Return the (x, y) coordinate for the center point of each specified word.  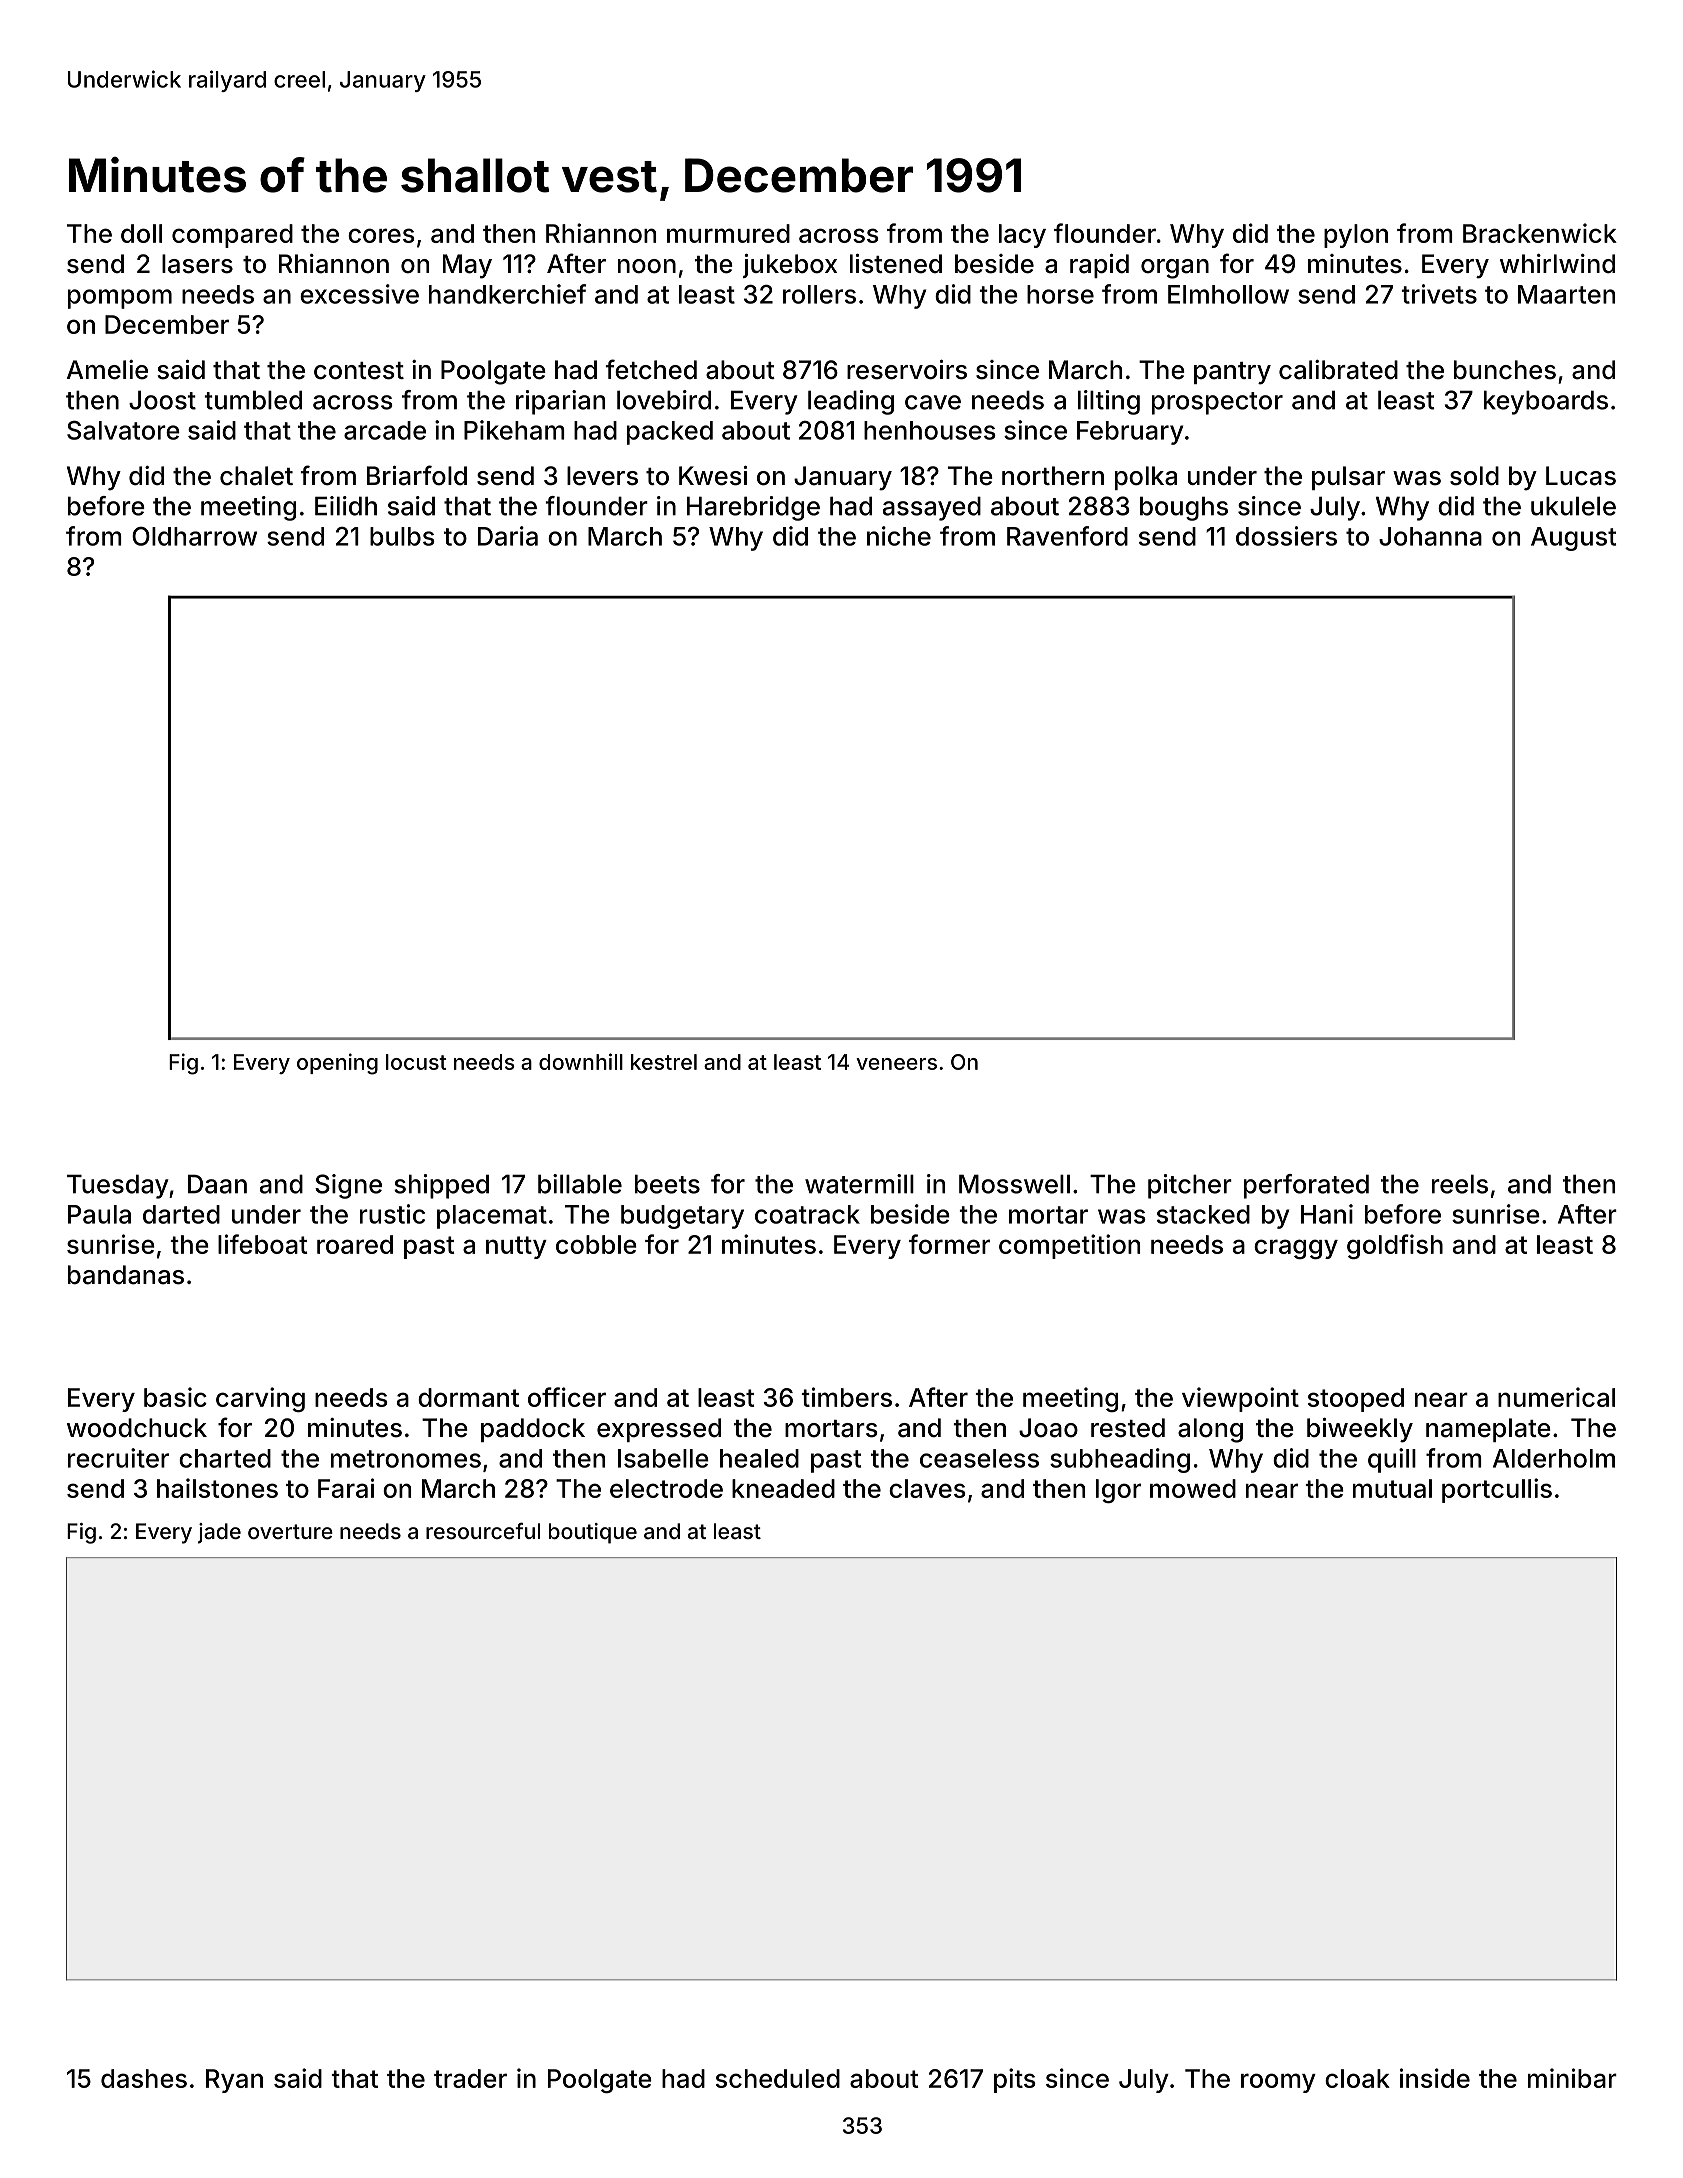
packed (670, 433)
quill (1392, 1460)
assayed (932, 508)
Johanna (1430, 536)
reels (1460, 1184)
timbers (846, 1397)
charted (225, 1458)
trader (470, 2078)
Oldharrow (194, 536)
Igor (1118, 1491)
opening (337, 1064)
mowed (1193, 1488)
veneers (896, 1064)
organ (1175, 269)
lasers (197, 264)
